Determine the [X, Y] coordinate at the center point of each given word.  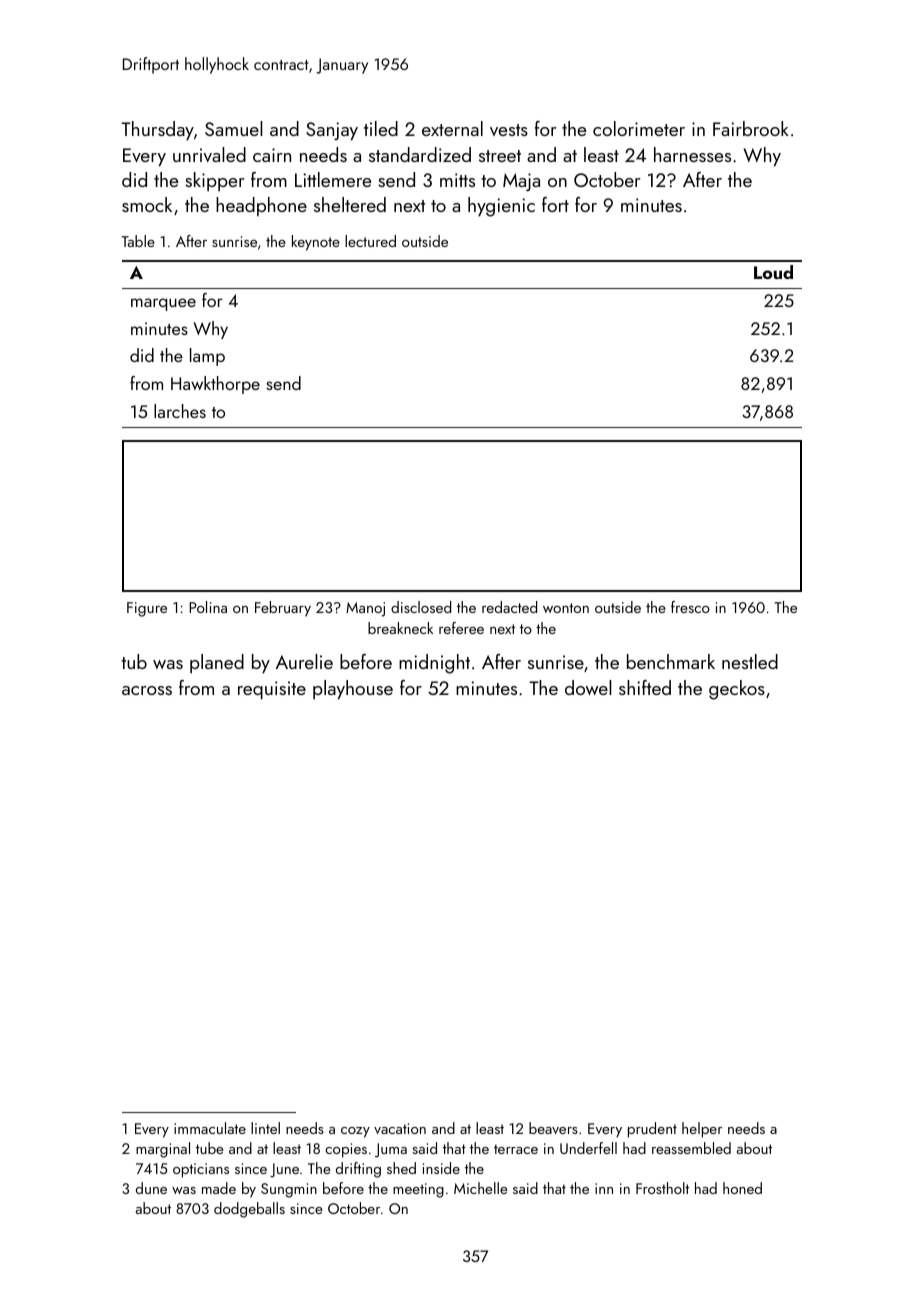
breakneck [400, 628]
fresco [690, 607]
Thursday [157, 130]
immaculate [210, 1128]
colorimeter [639, 128]
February [283, 609]
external [452, 128]
